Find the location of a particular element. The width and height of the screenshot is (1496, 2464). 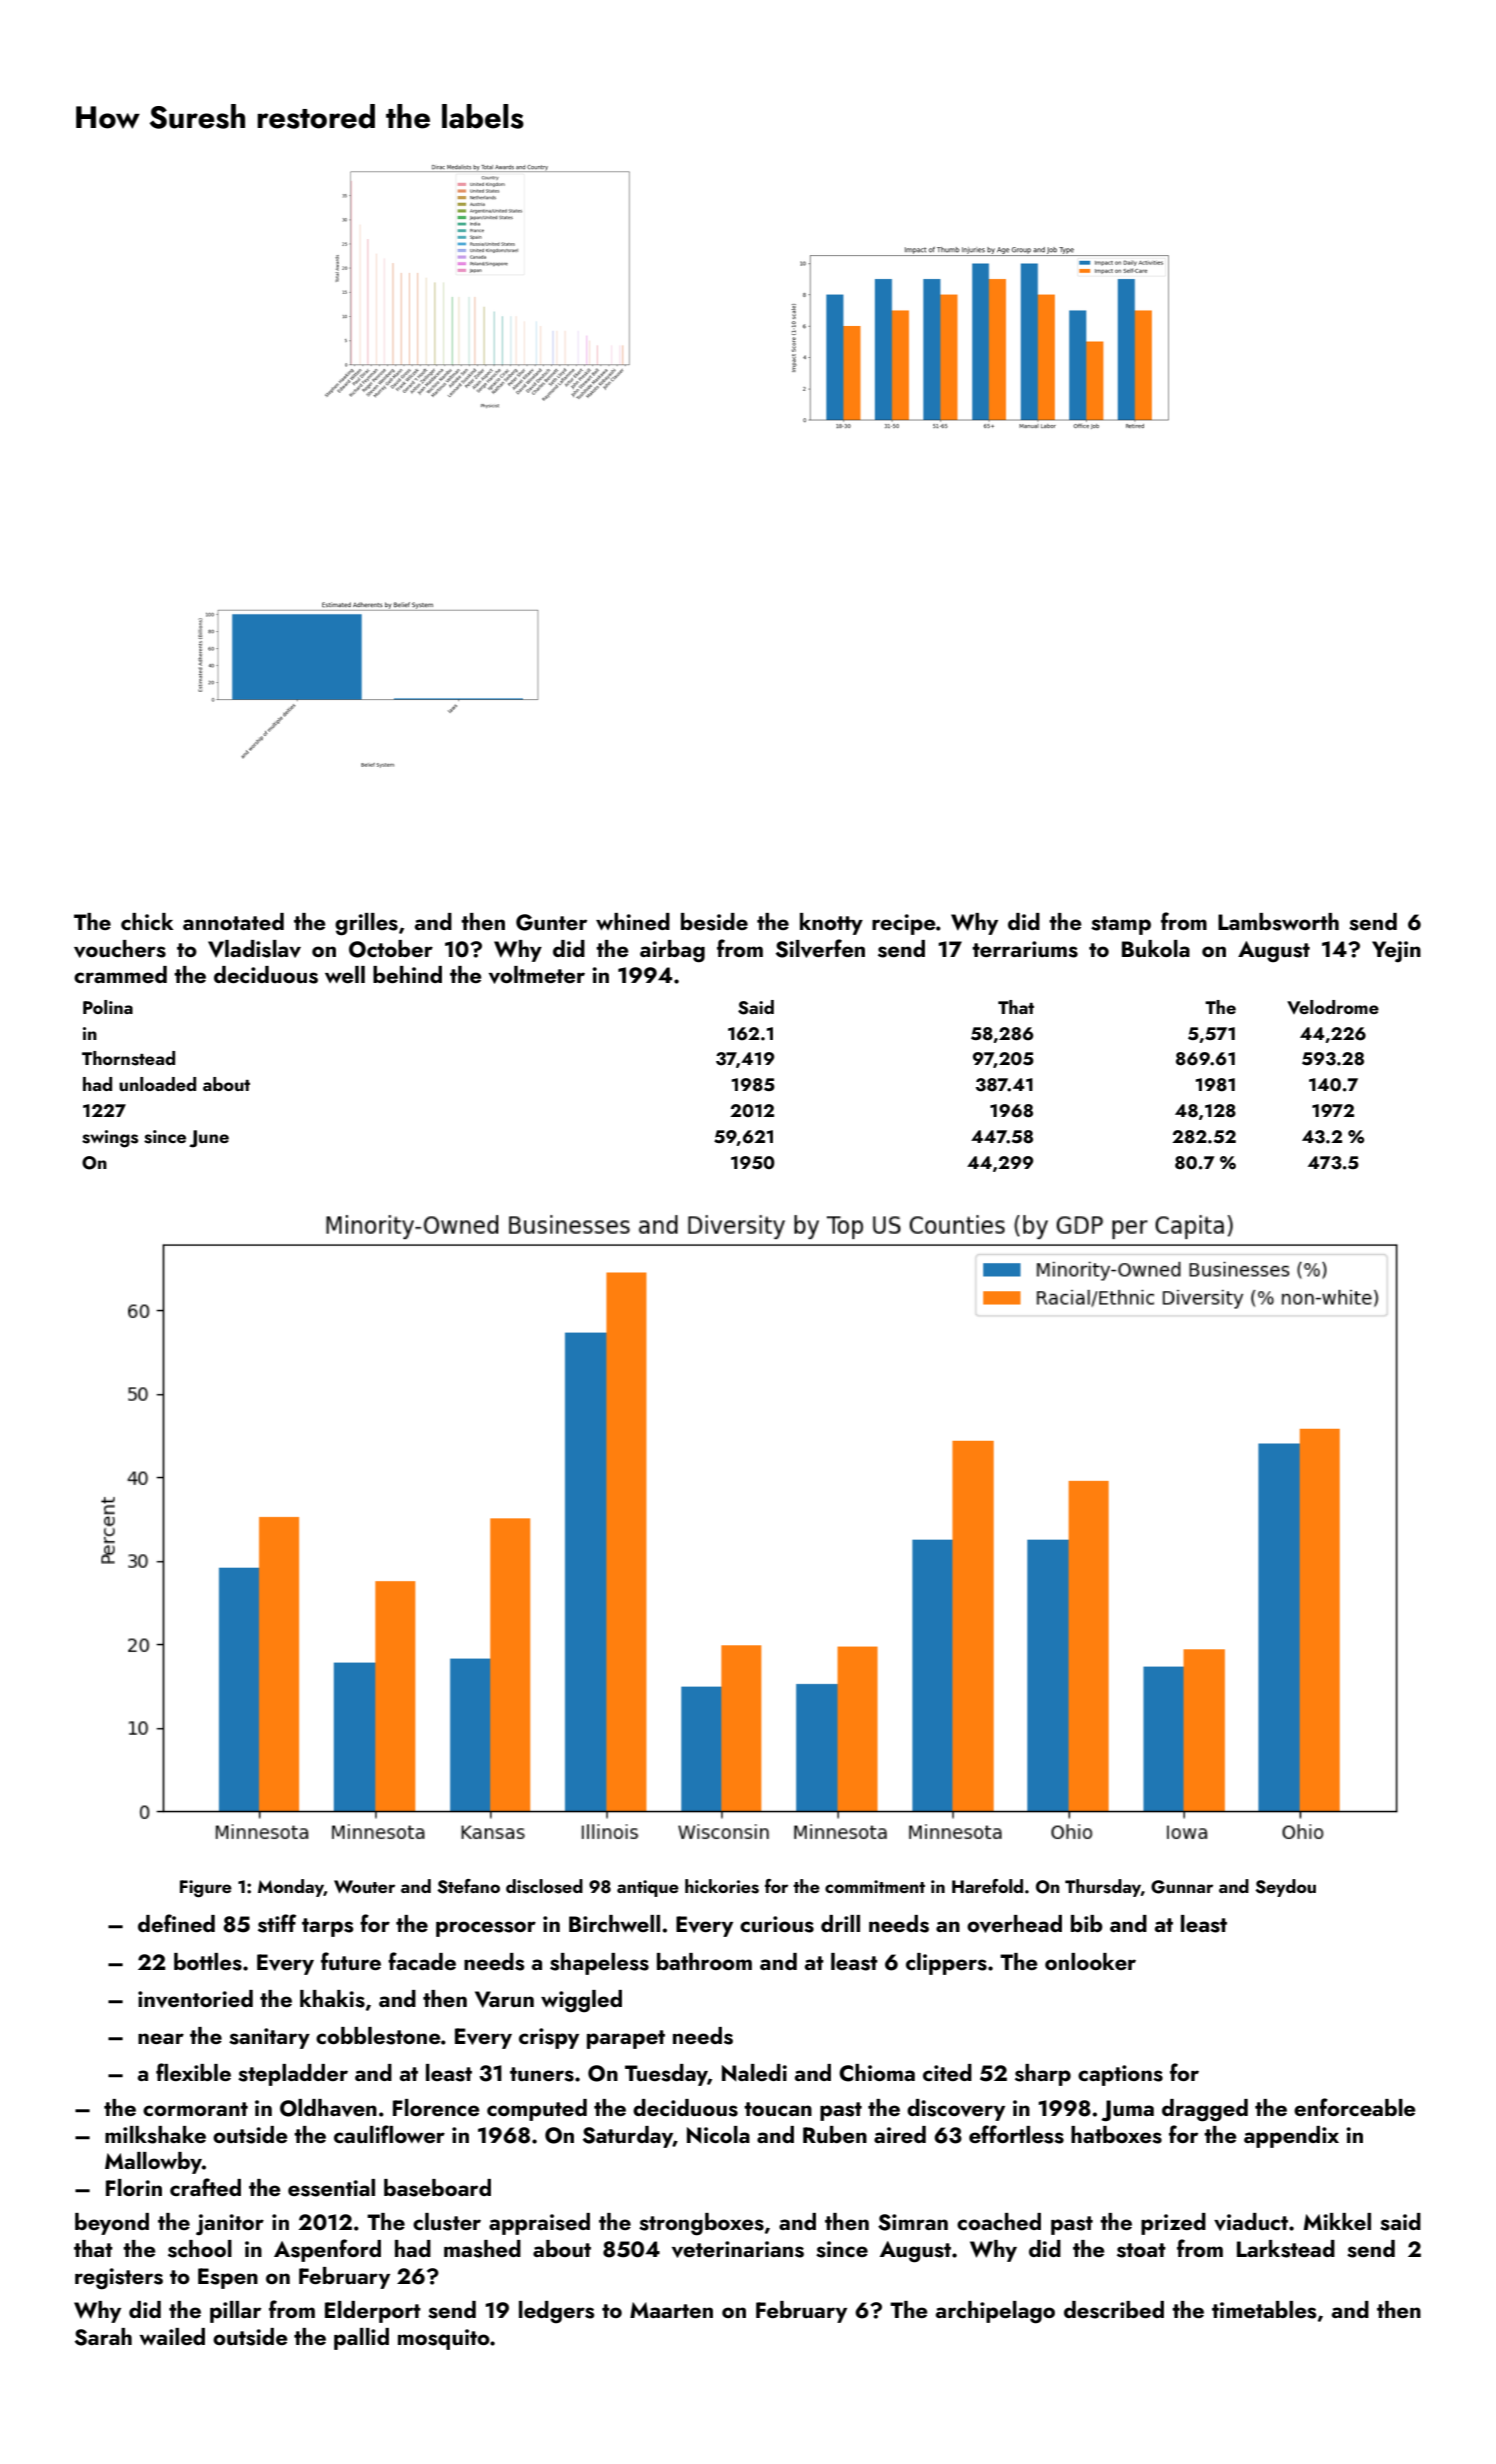

Silverfen is located at coordinates (820, 948).
